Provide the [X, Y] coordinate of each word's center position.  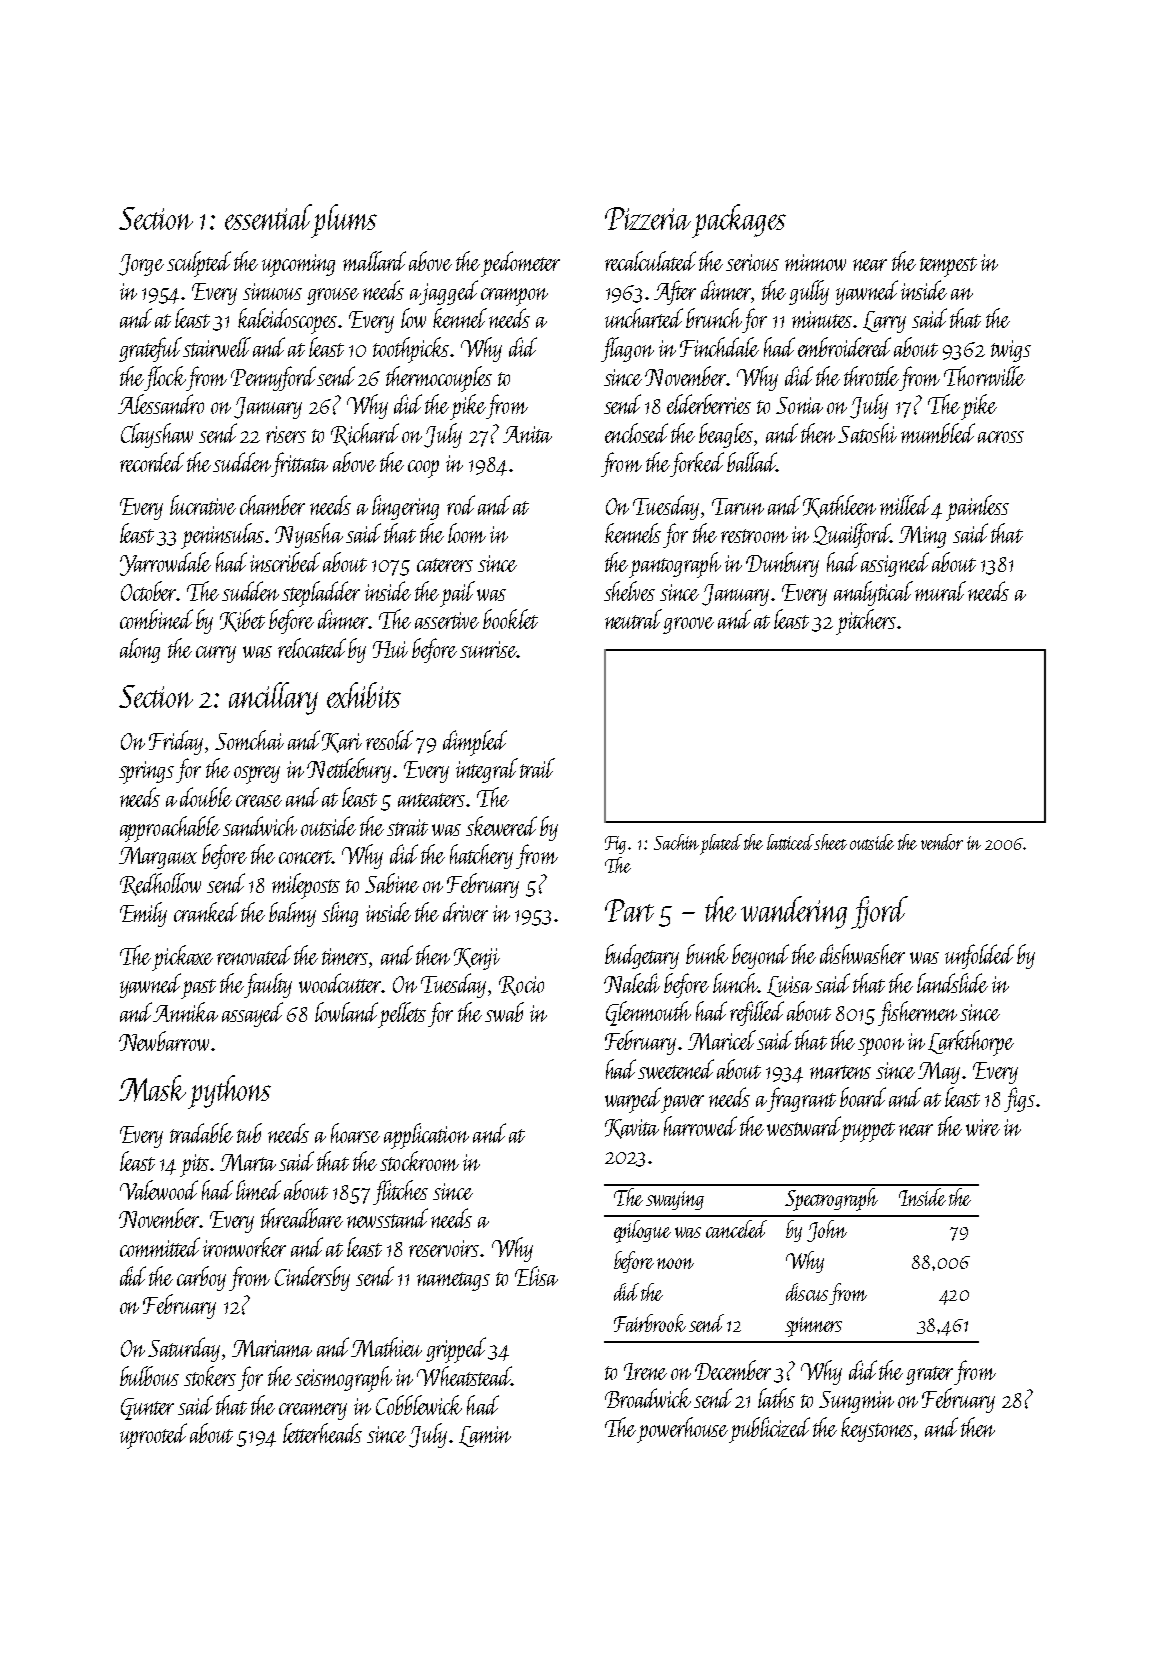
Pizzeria [648, 218]
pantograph [675, 565]
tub [249, 1133]
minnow [815, 262]
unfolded [979, 956]
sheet [831, 842]
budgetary [642, 956]
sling [340, 914]
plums [345, 220]
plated [721, 844]
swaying [675, 1200]
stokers [210, 1376]
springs [146, 772]
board [863, 1097]
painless [977, 508]
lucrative [203, 505]
